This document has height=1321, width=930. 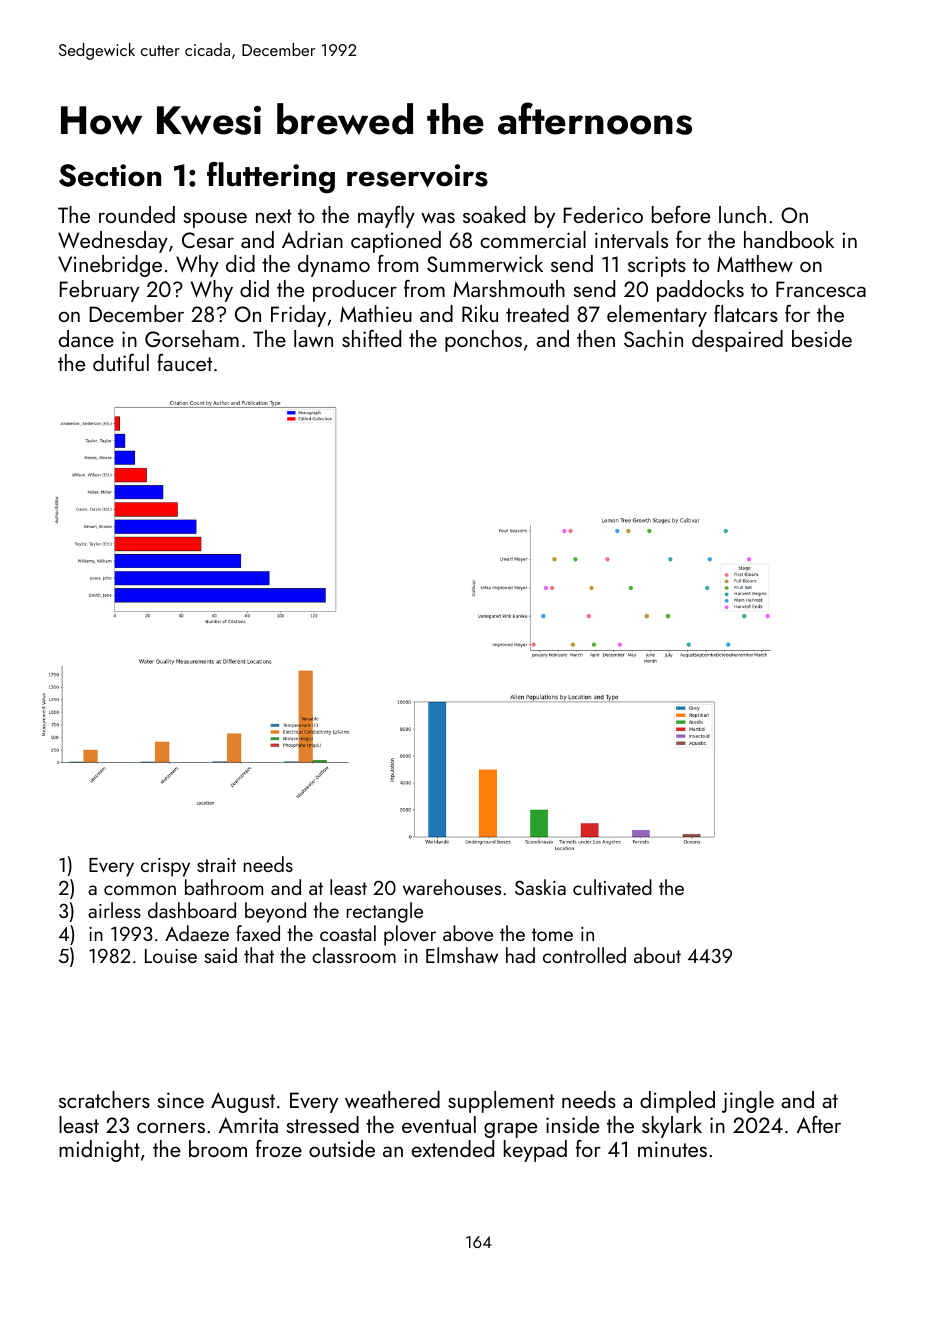 I want to click on lunch, so click(x=742, y=214).
